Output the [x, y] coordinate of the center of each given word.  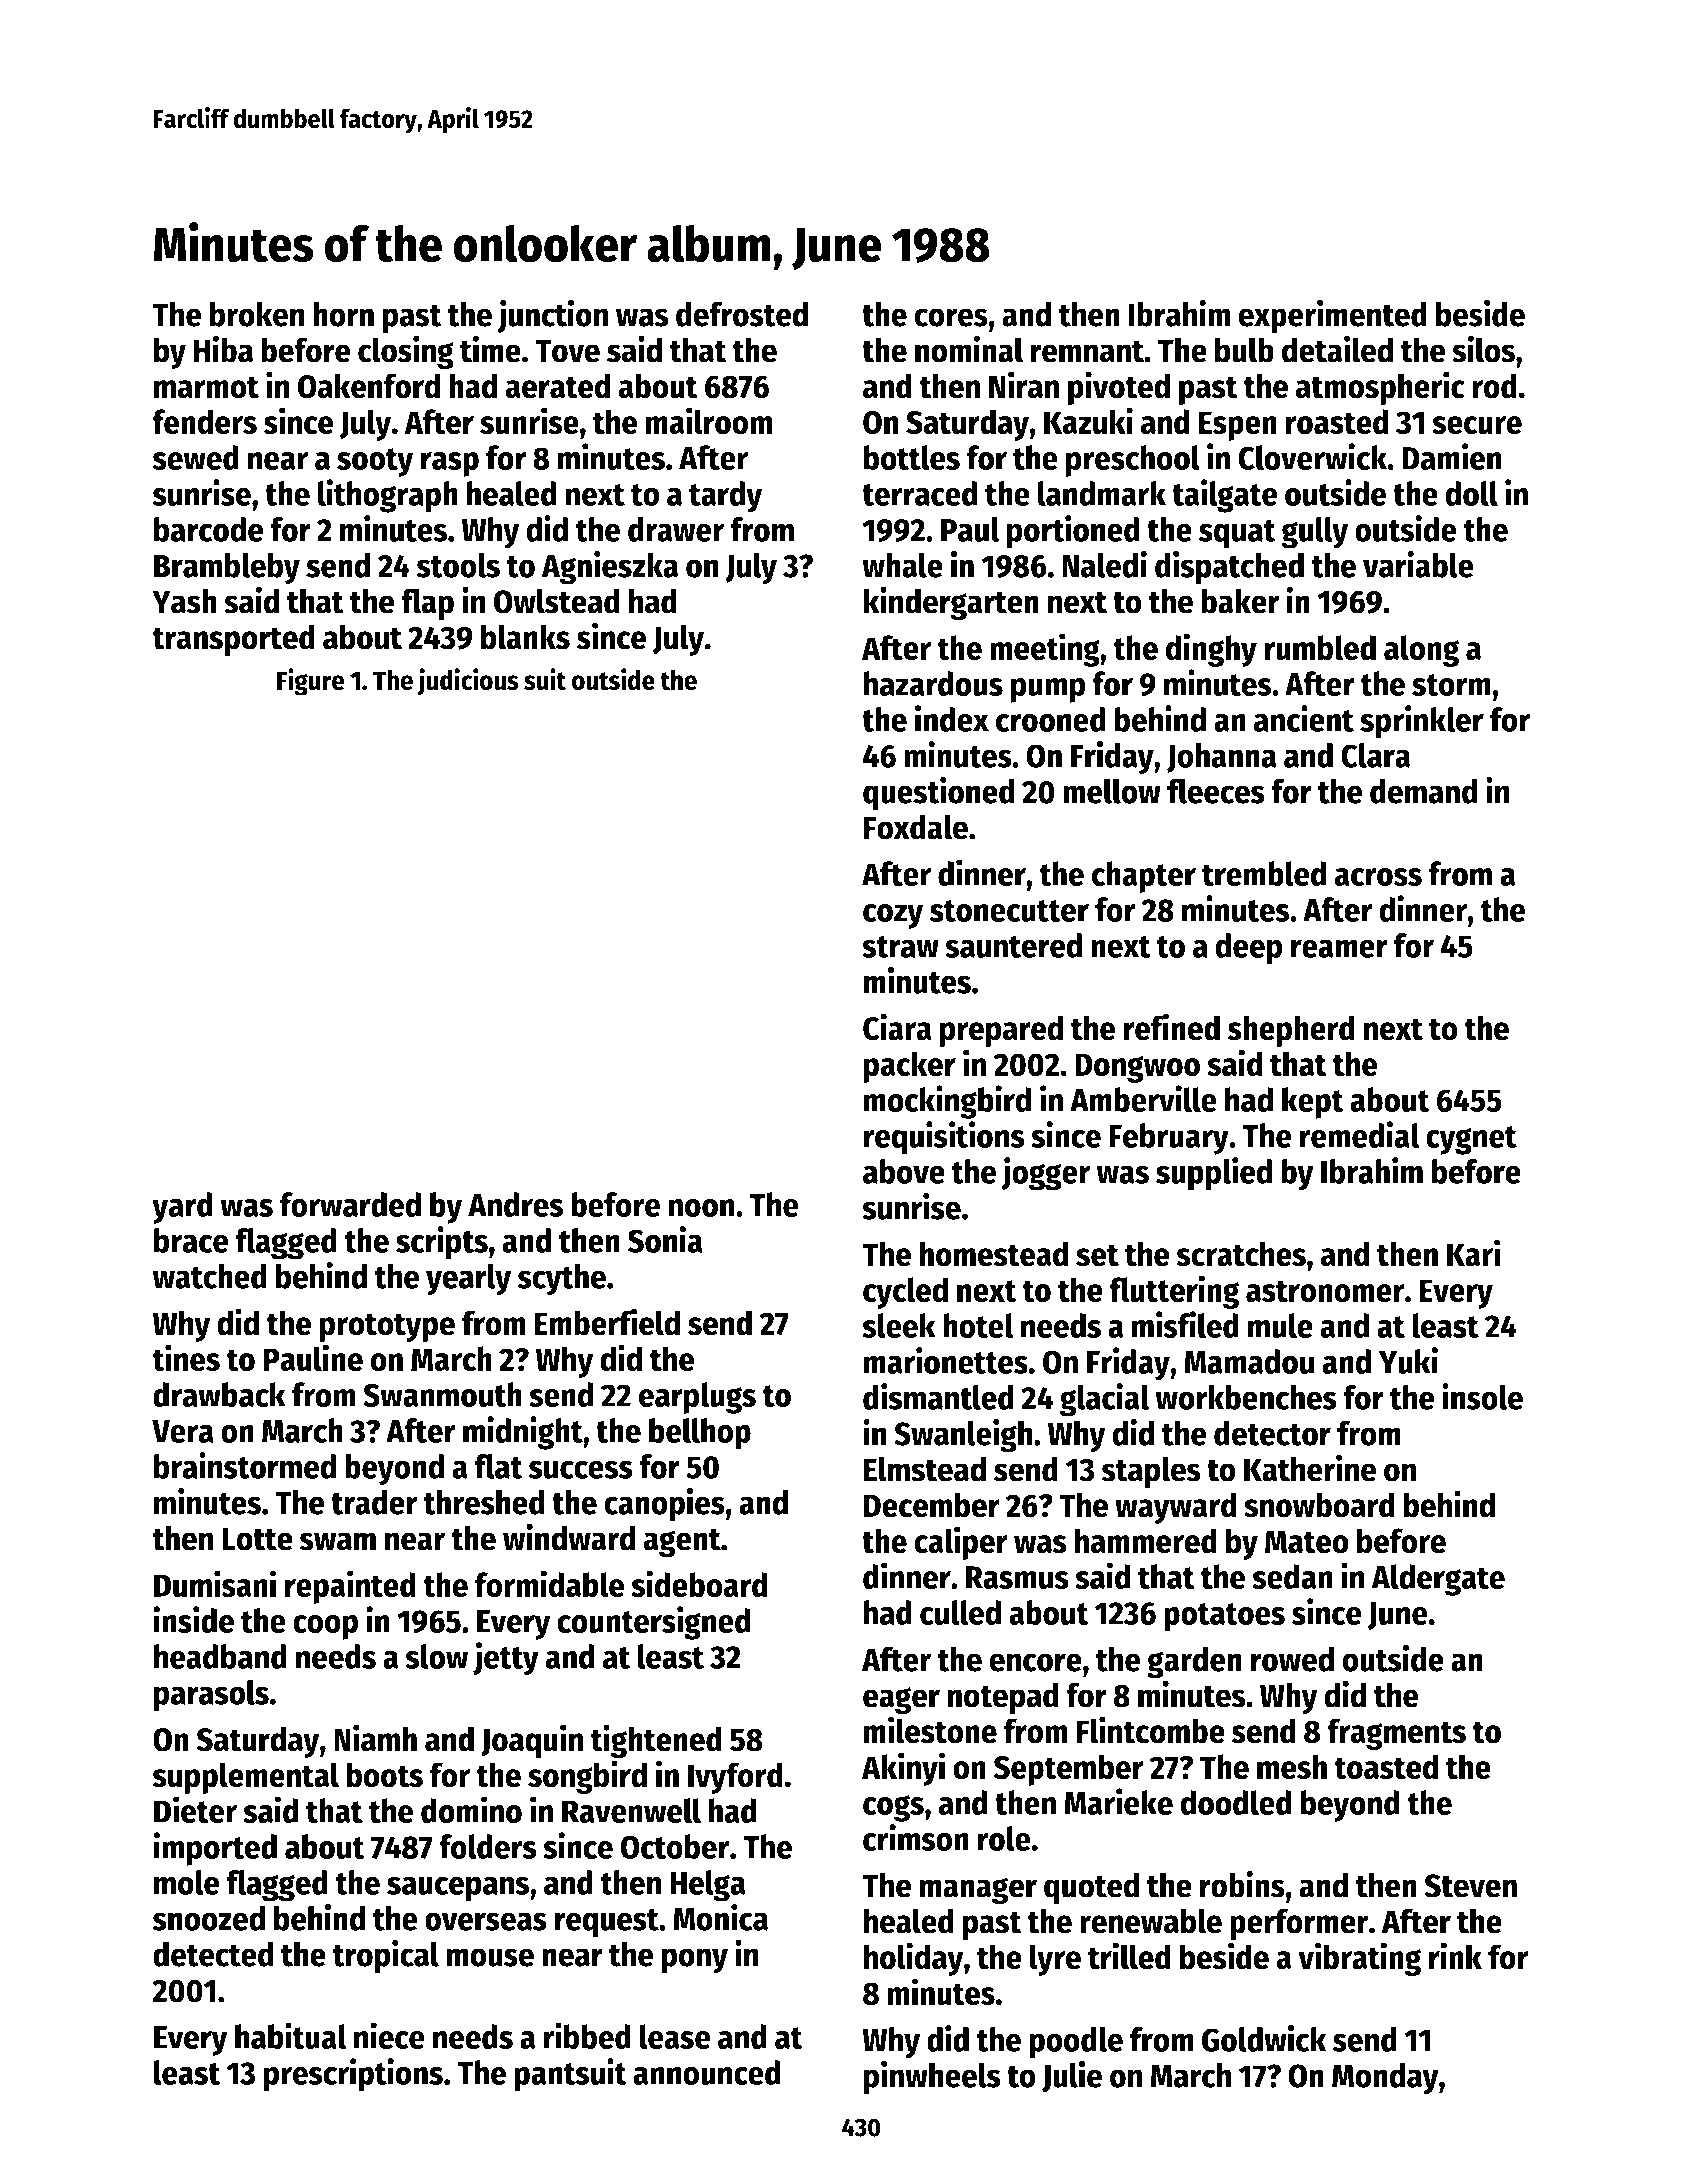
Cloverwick [1312, 456]
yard [182, 1208]
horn [343, 314]
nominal [969, 349]
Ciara [897, 1027]
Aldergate [1438, 1580]
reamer [1339, 948]
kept [1313, 1103]
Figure [311, 682]
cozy [893, 916]
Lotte [257, 1539]
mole [187, 1882]
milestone [930, 1730]
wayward [1176, 1508]
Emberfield [607, 1322]
